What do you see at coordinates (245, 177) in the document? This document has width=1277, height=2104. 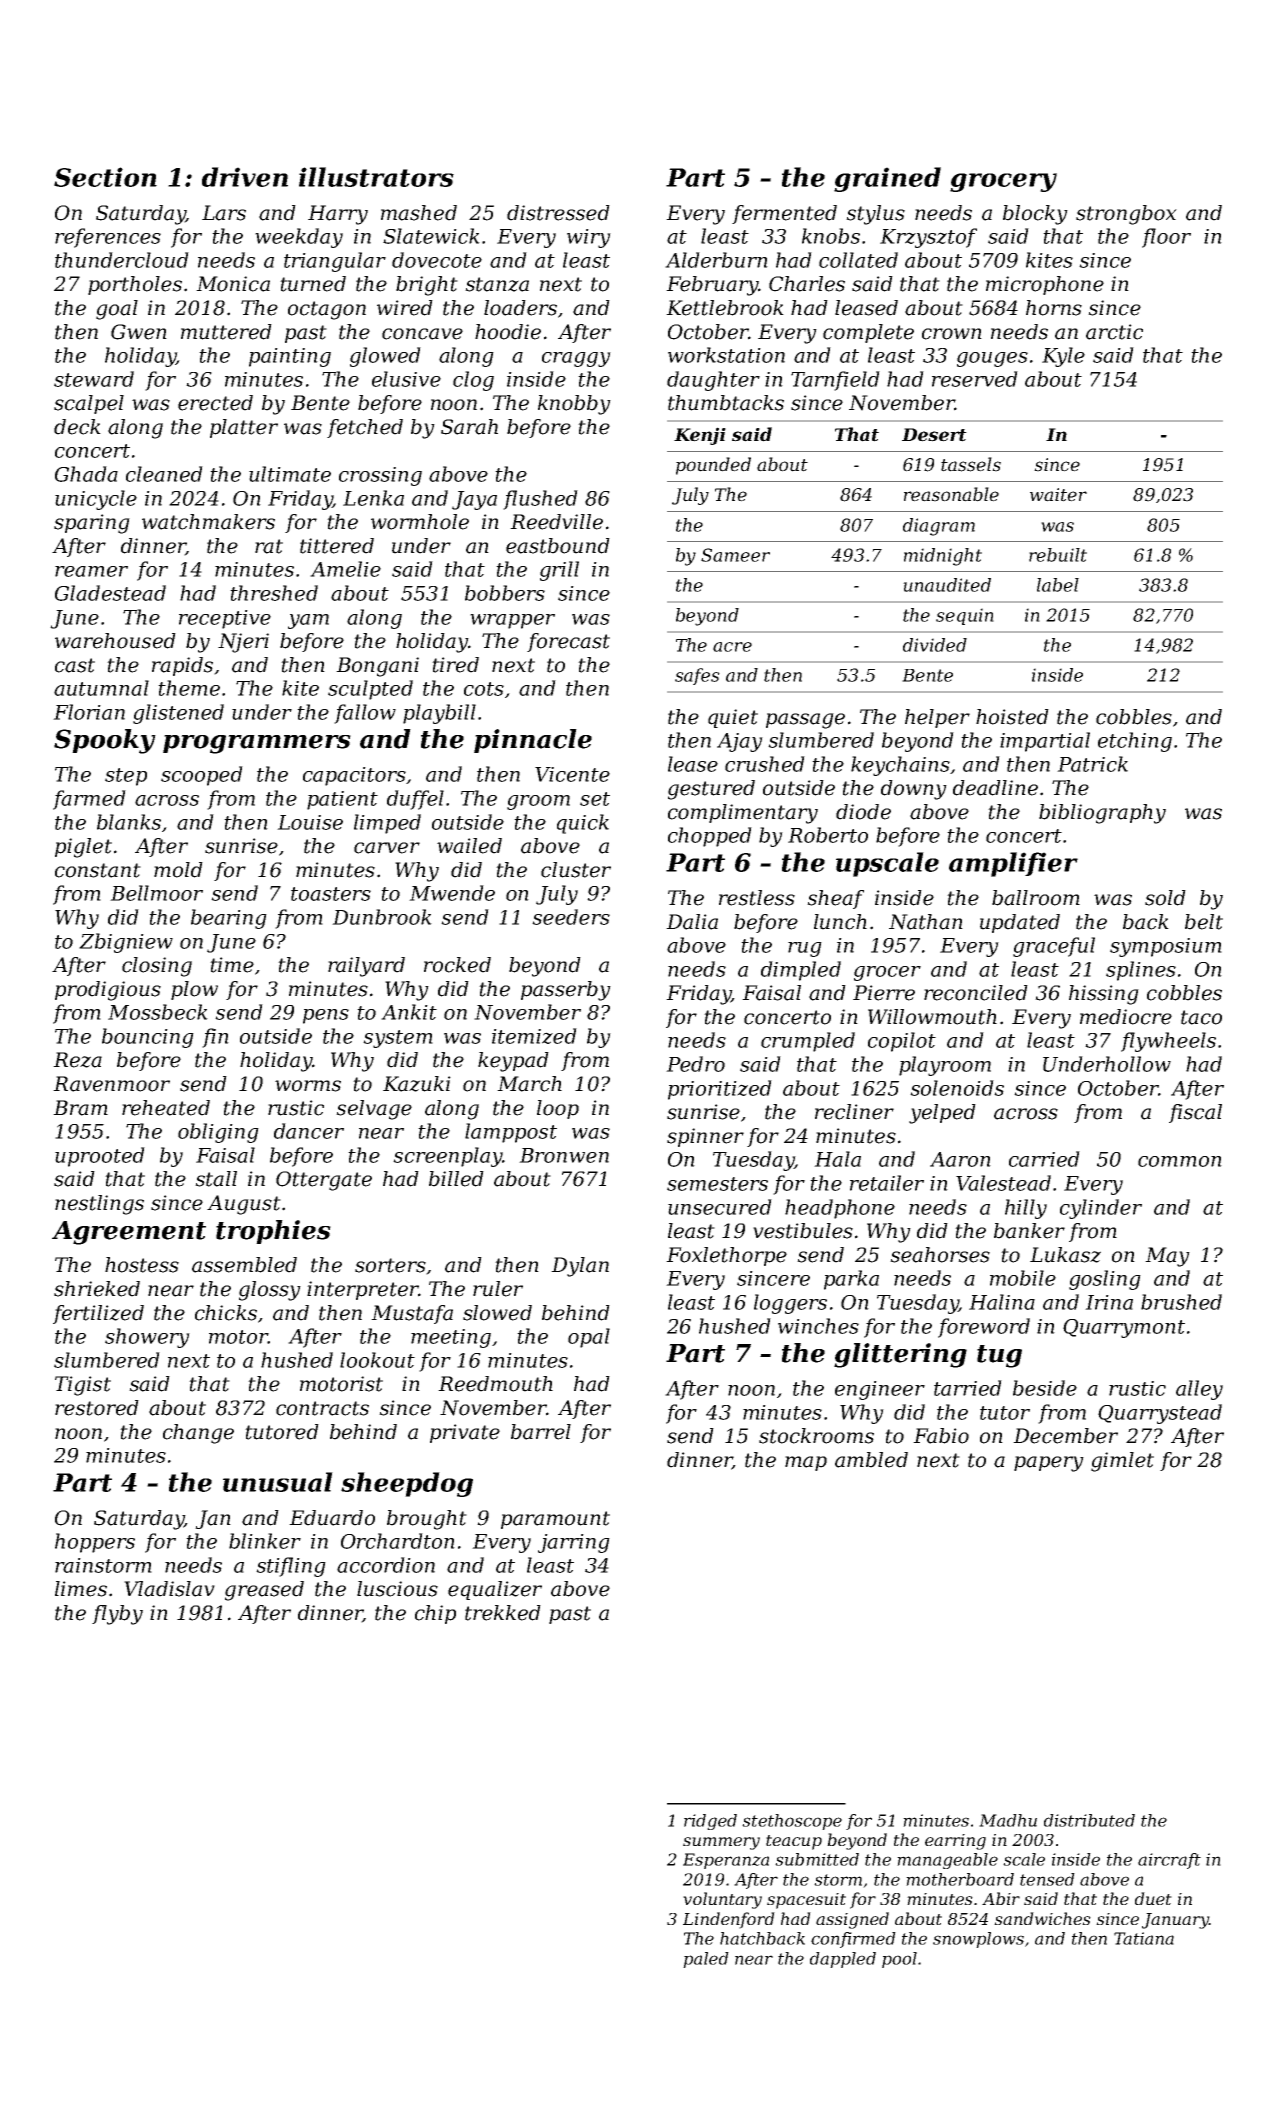 I see `driven` at bounding box center [245, 177].
